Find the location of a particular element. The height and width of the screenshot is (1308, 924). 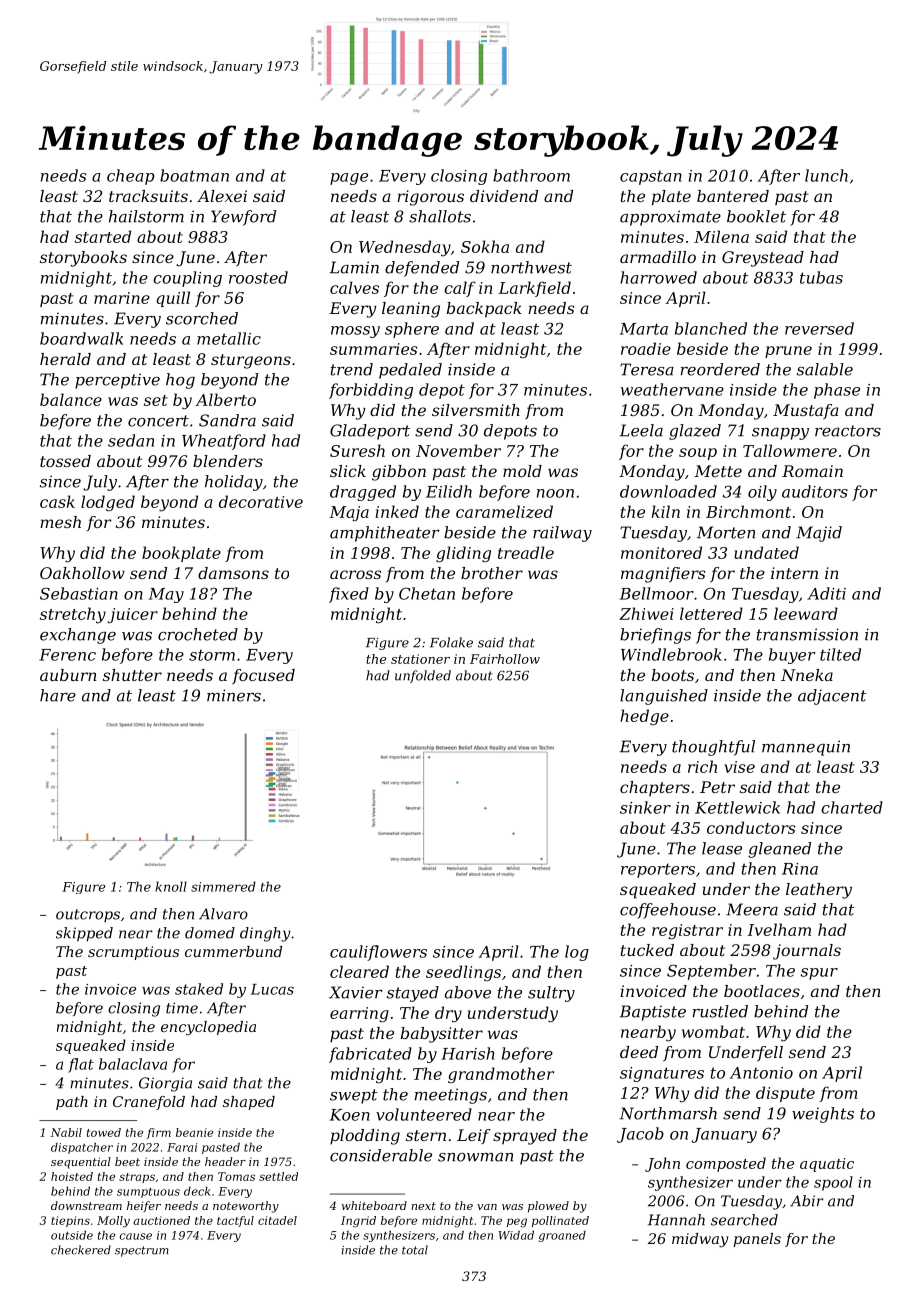

seedlings is located at coordinates (463, 973).
